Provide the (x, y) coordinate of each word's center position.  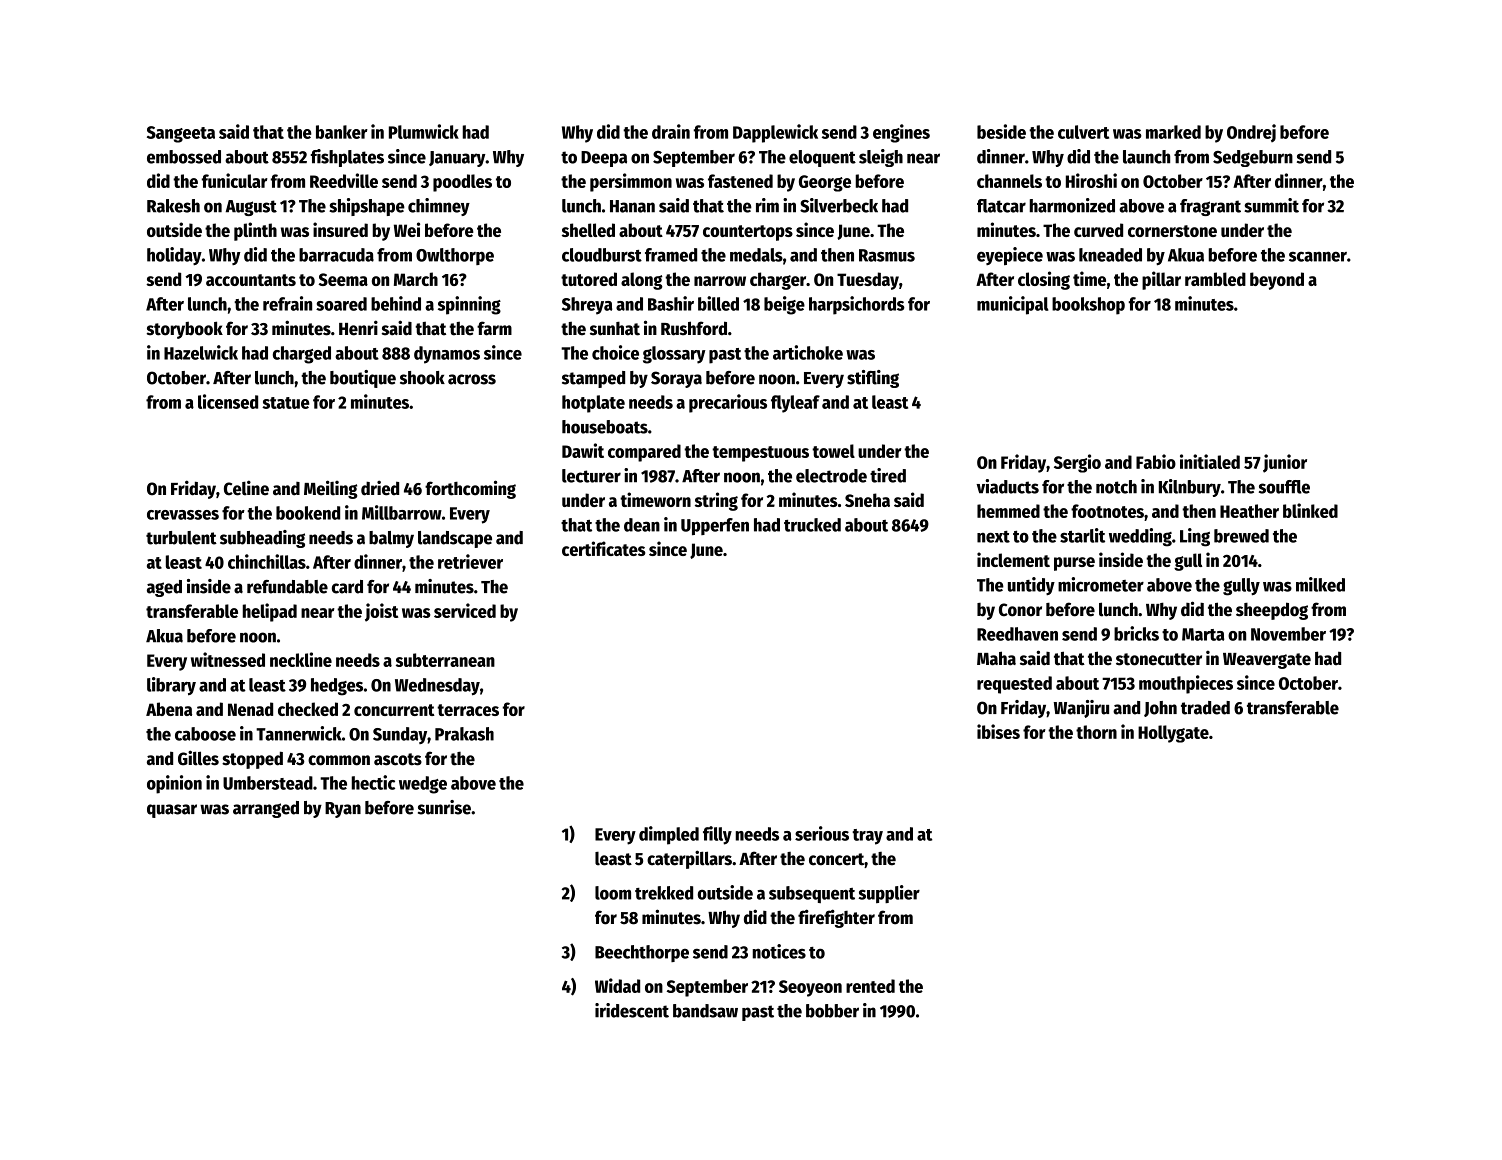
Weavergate (1267, 661)
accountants (251, 280)
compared (644, 453)
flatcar (1001, 206)
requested (1014, 685)
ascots (398, 759)
